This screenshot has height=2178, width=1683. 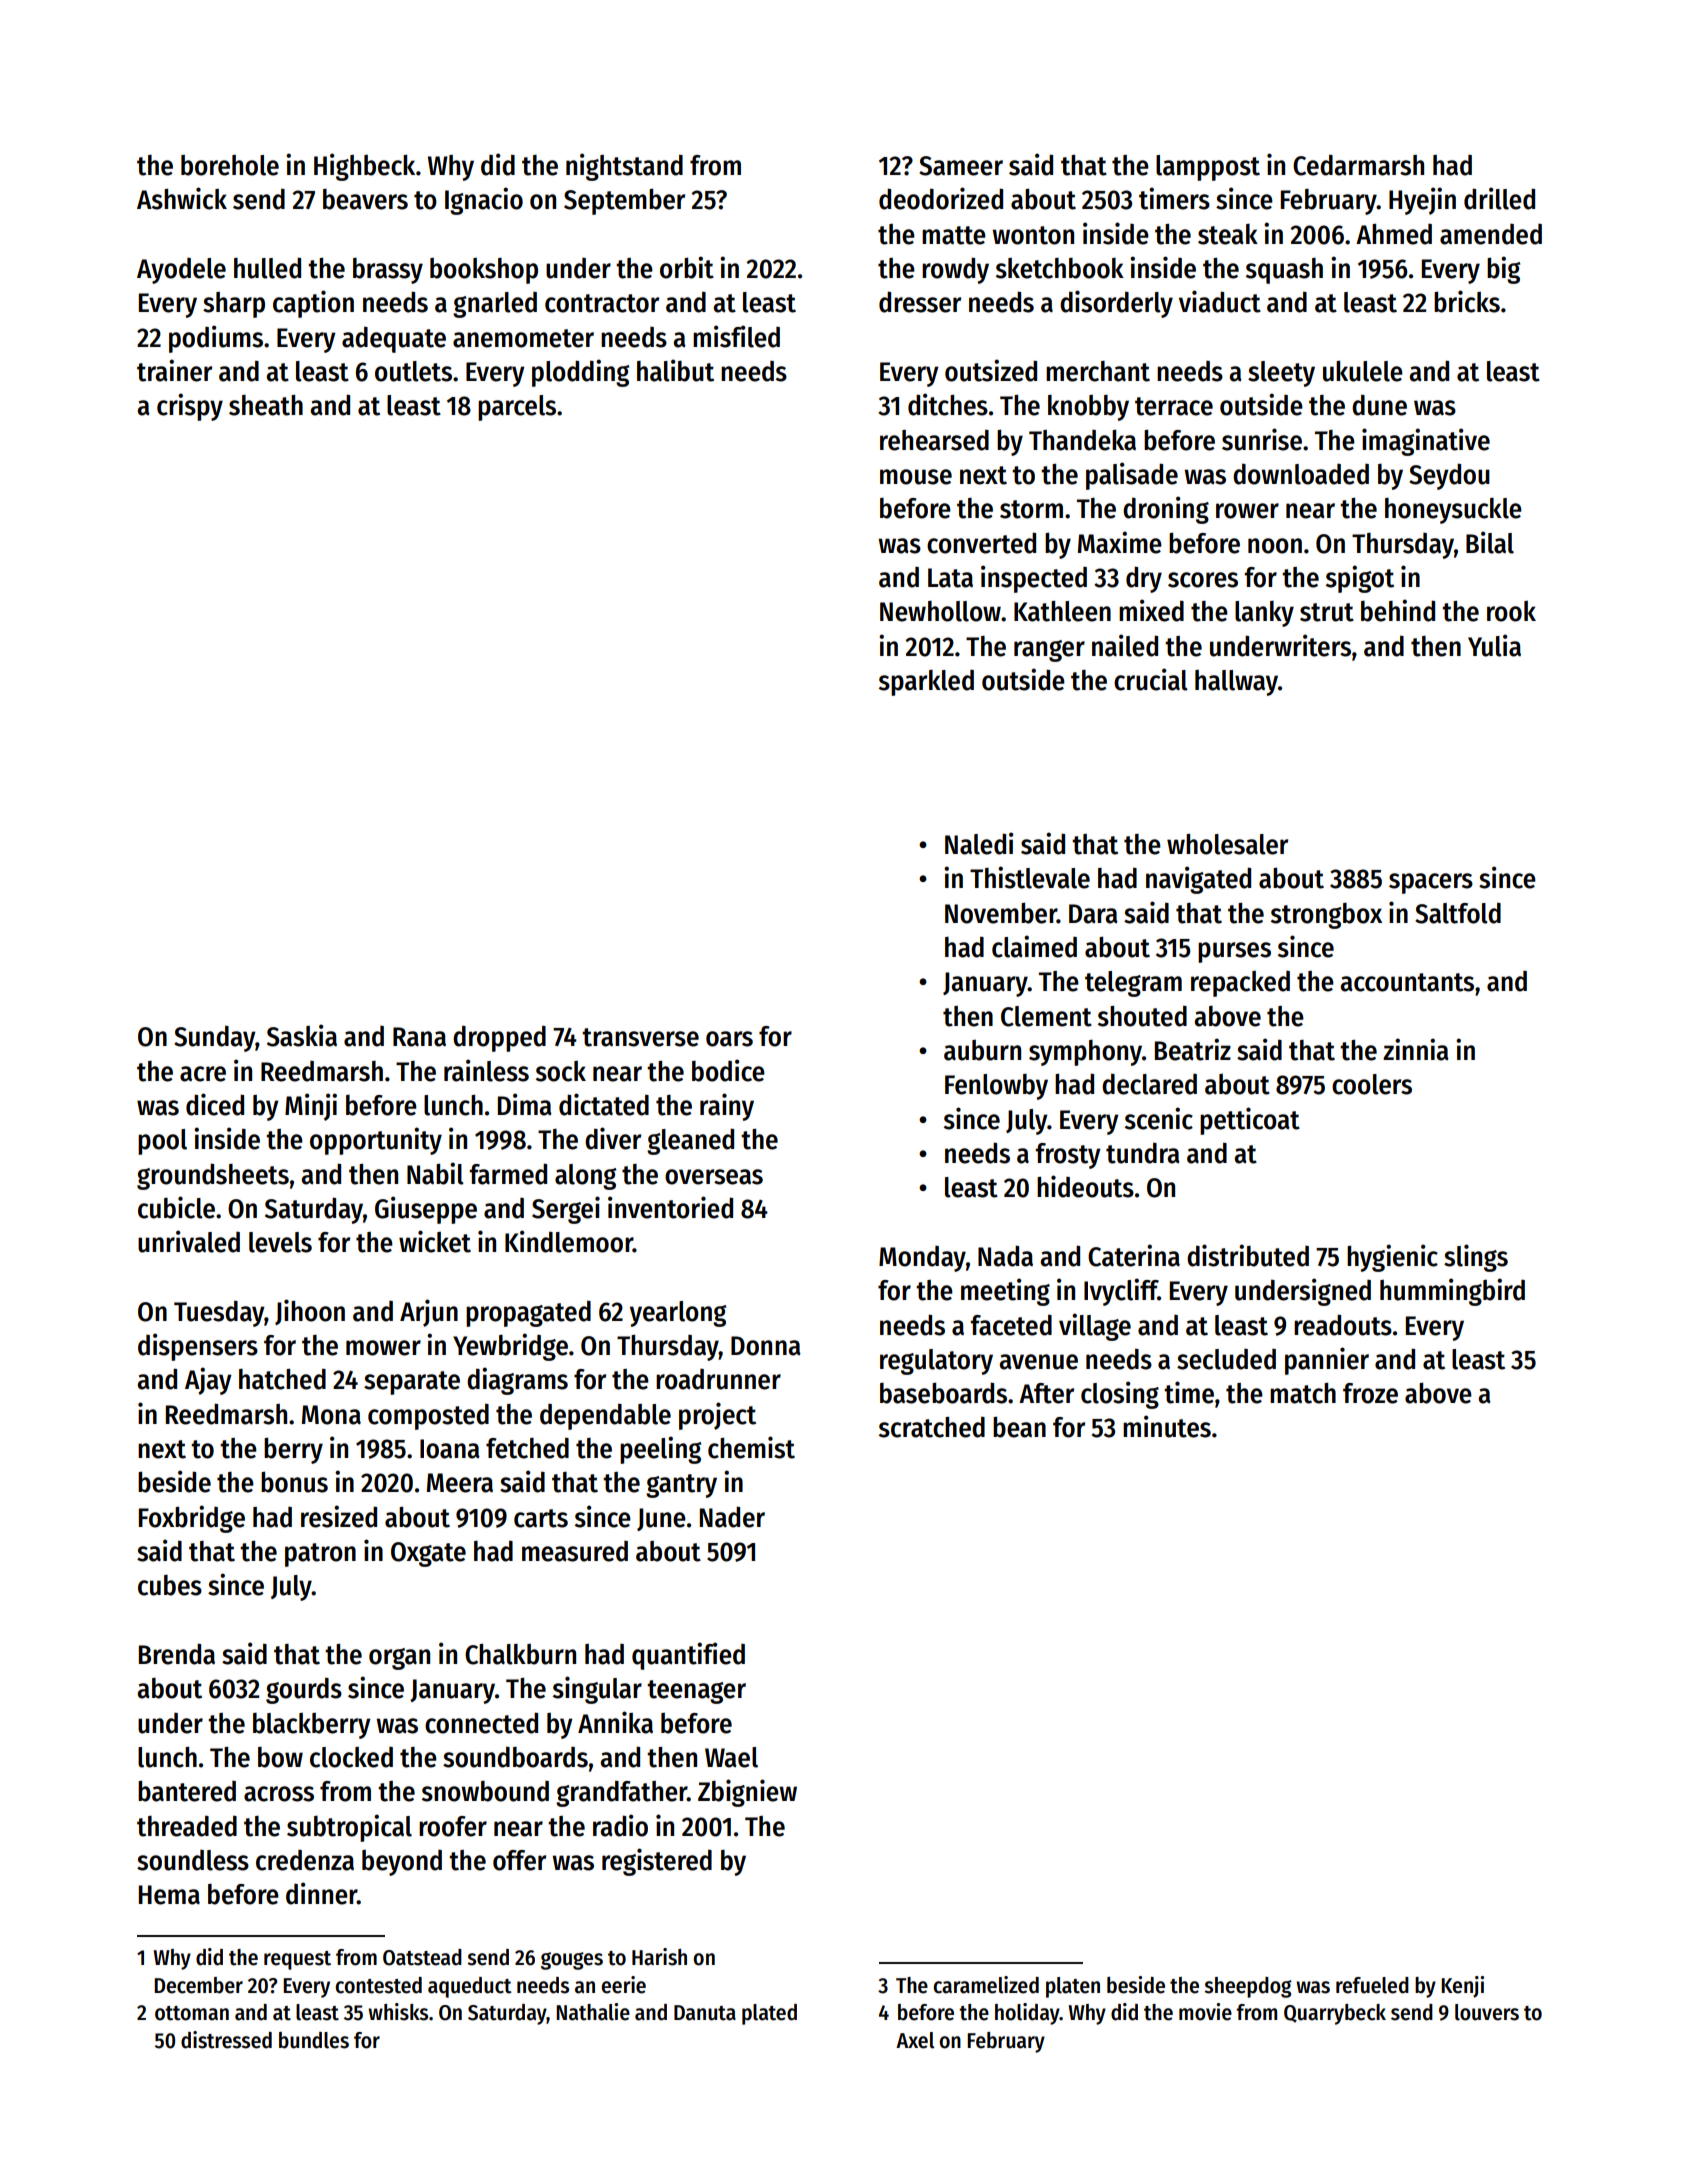 What do you see at coordinates (177, 1654) in the screenshot?
I see `Brenda` at bounding box center [177, 1654].
